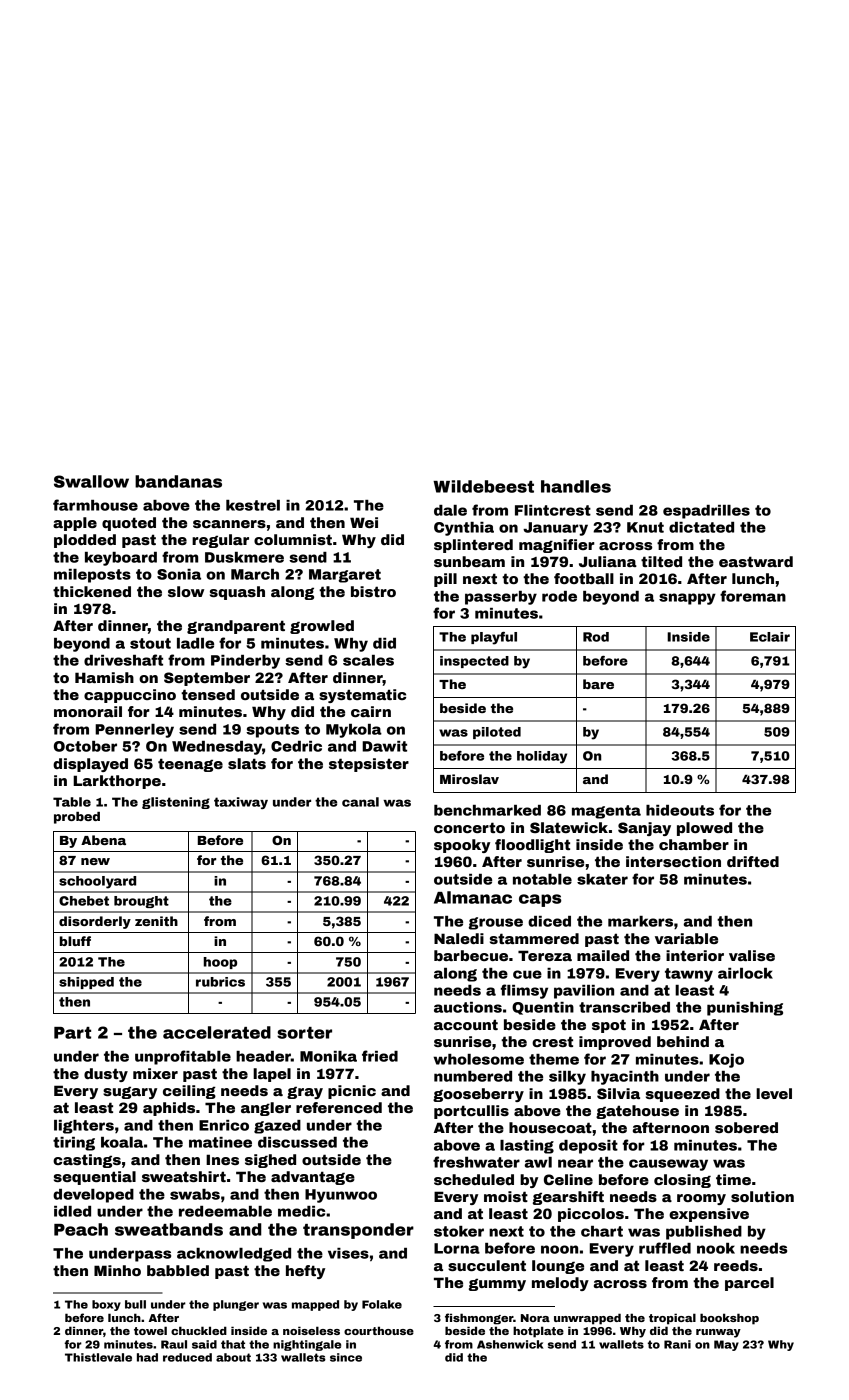  I want to click on airlock, so click(745, 973).
